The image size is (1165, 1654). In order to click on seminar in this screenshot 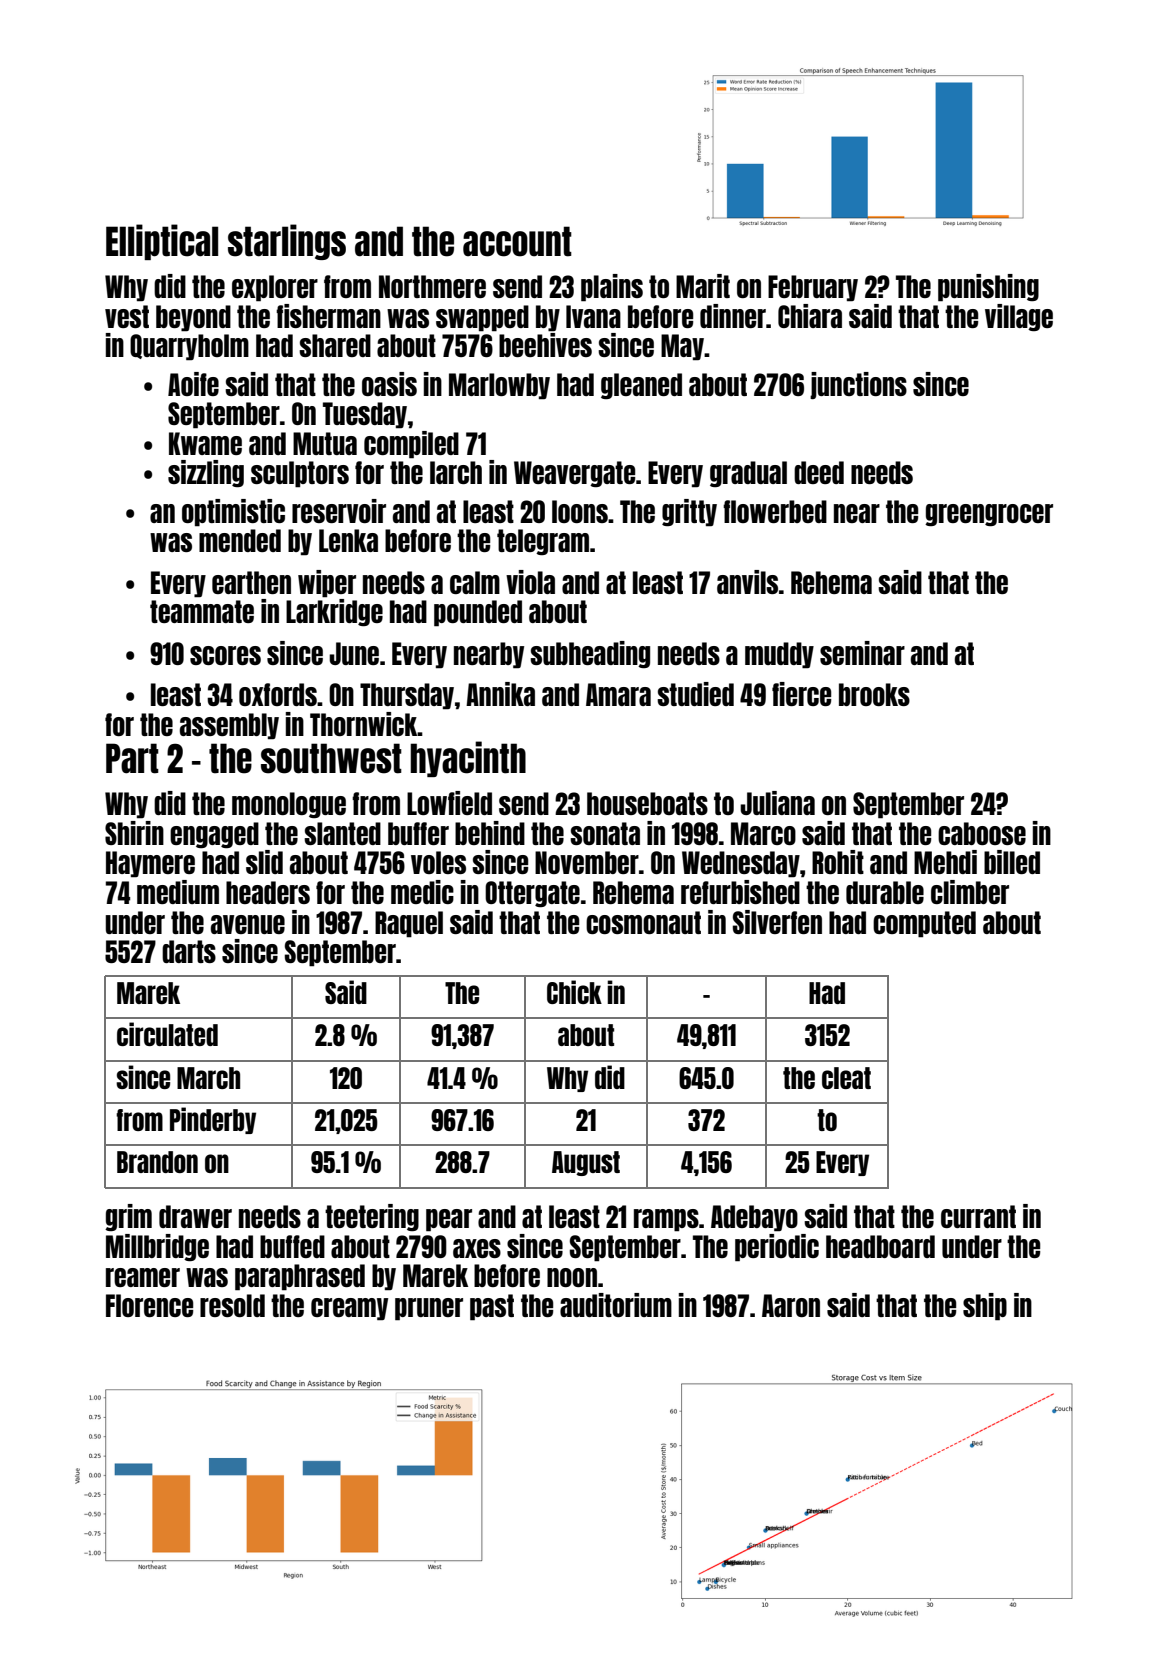, I will do `click(862, 653)`.
